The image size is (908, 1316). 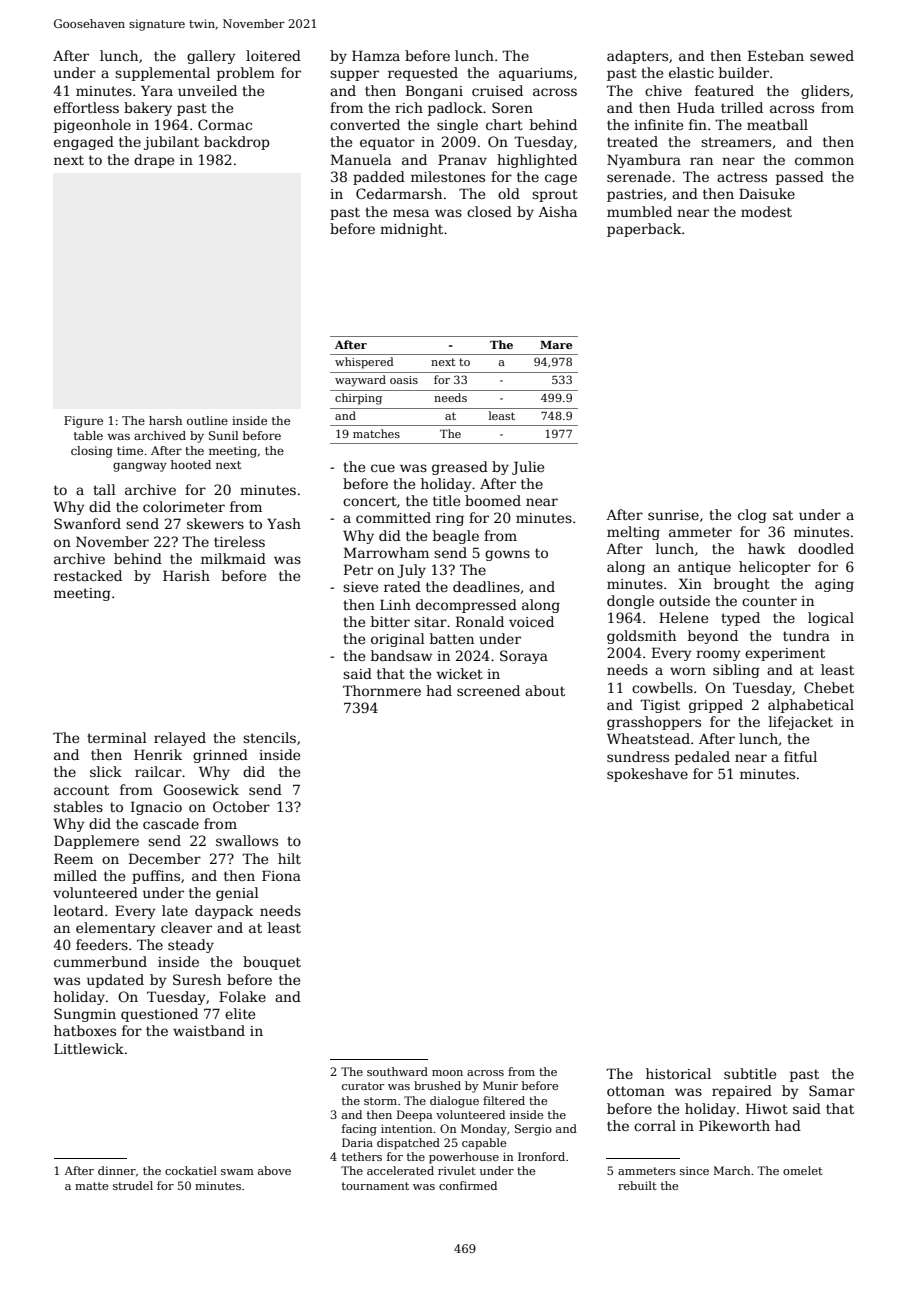 I want to click on Chebet, so click(x=829, y=687).
